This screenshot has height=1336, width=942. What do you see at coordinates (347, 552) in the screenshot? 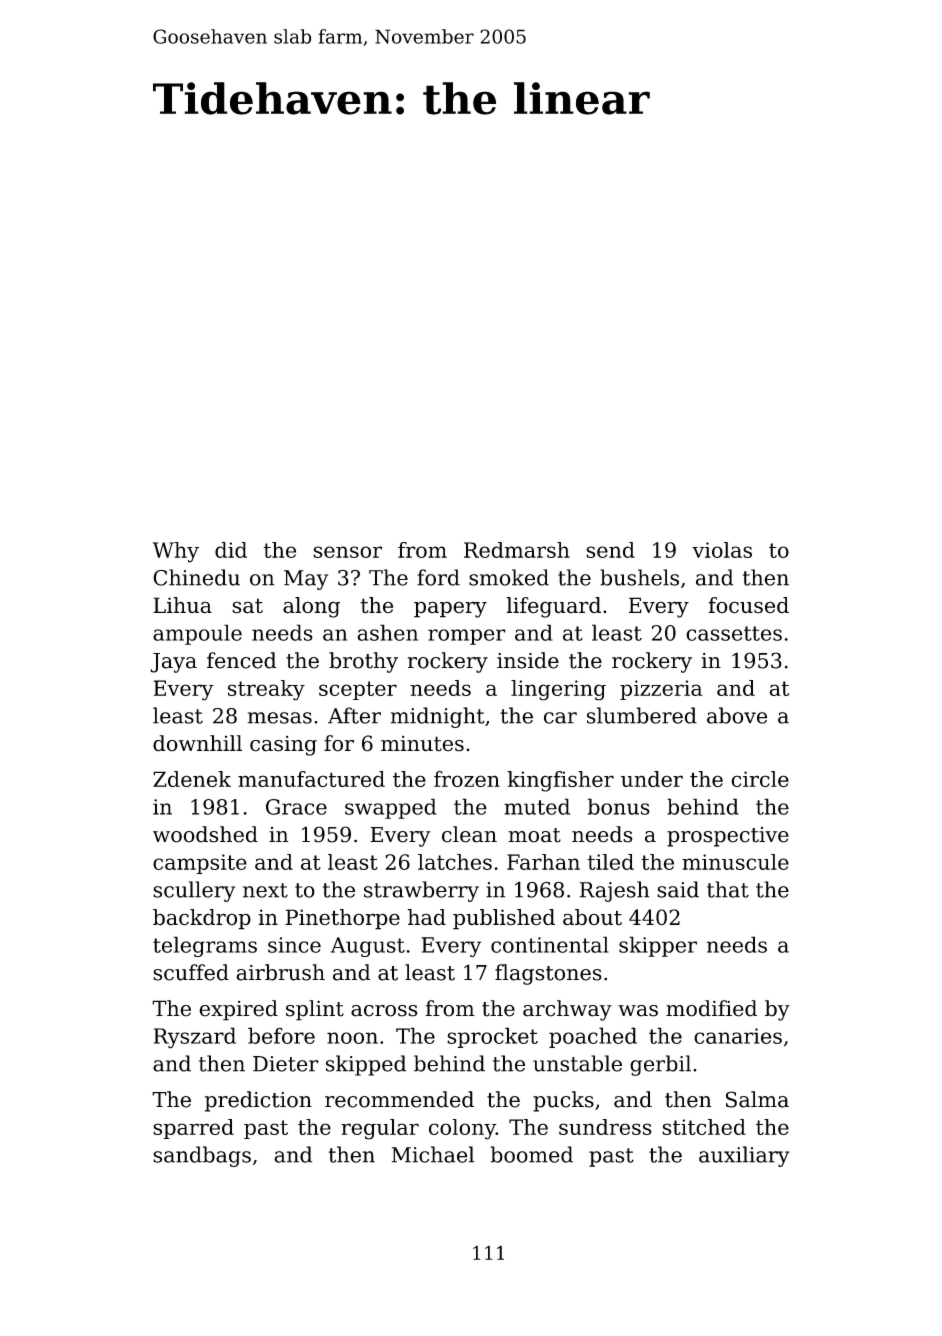
I see `sensor` at bounding box center [347, 552].
